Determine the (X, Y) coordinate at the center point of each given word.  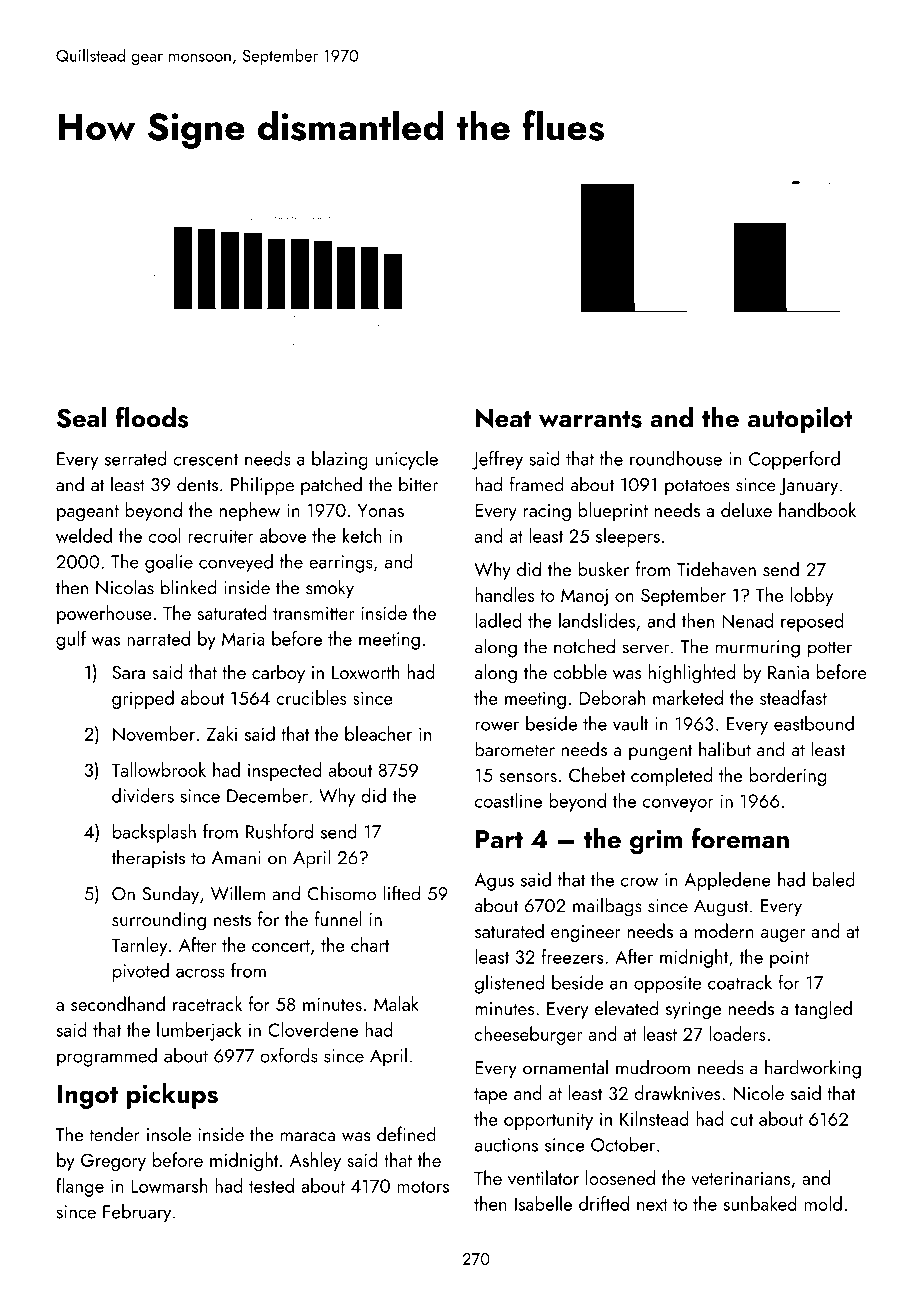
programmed (107, 1057)
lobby (812, 596)
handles (504, 594)
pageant (88, 513)
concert (281, 946)
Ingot (87, 1097)
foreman (740, 838)
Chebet (597, 774)
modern (724, 930)
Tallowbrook (158, 769)
